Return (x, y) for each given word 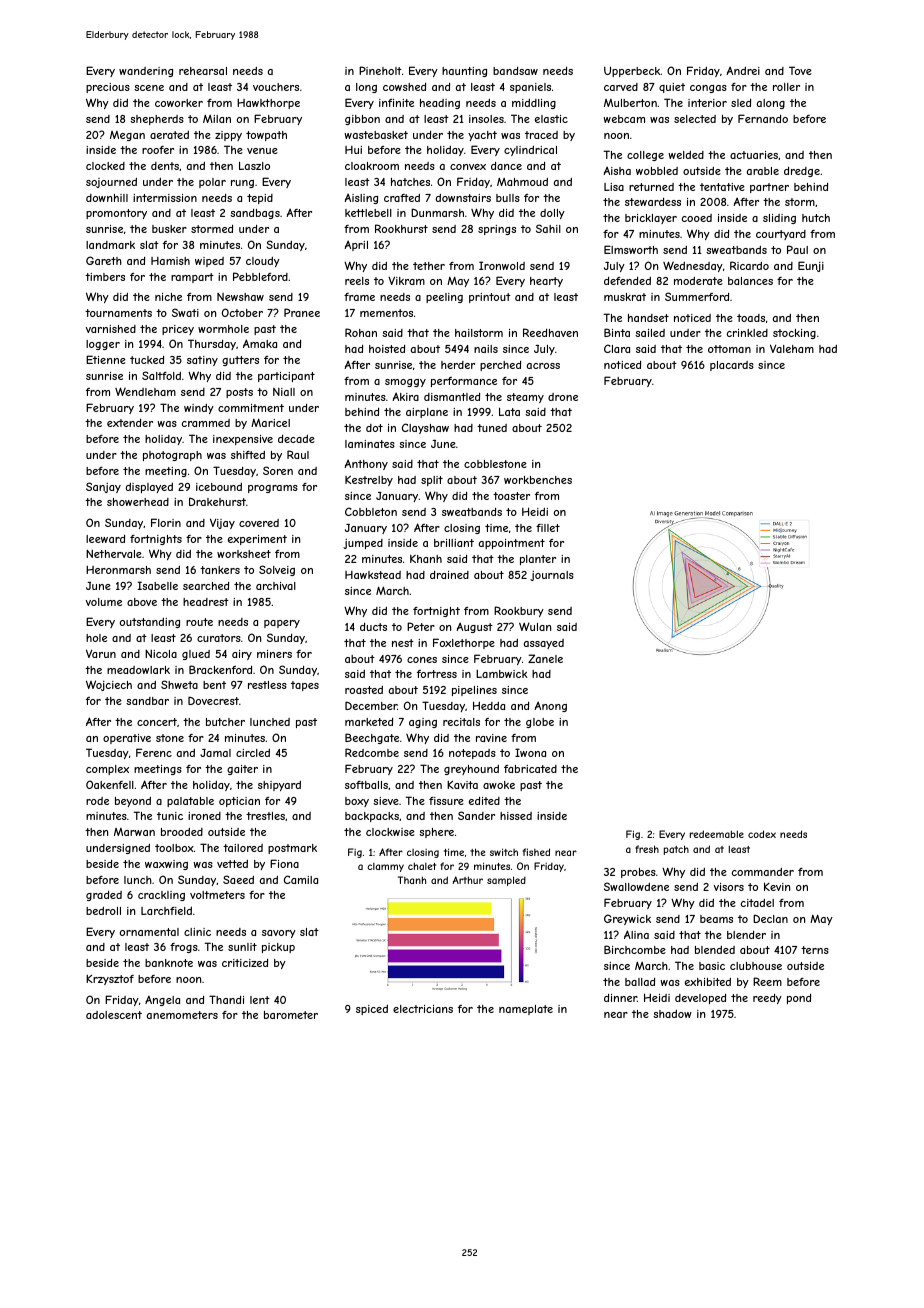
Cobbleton (371, 511)
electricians (423, 1009)
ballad (640, 982)
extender (130, 423)
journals (552, 576)
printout (490, 298)
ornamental (149, 932)
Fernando (763, 118)
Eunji (811, 266)
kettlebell (368, 213)
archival (276, 586)
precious (108, 88)
